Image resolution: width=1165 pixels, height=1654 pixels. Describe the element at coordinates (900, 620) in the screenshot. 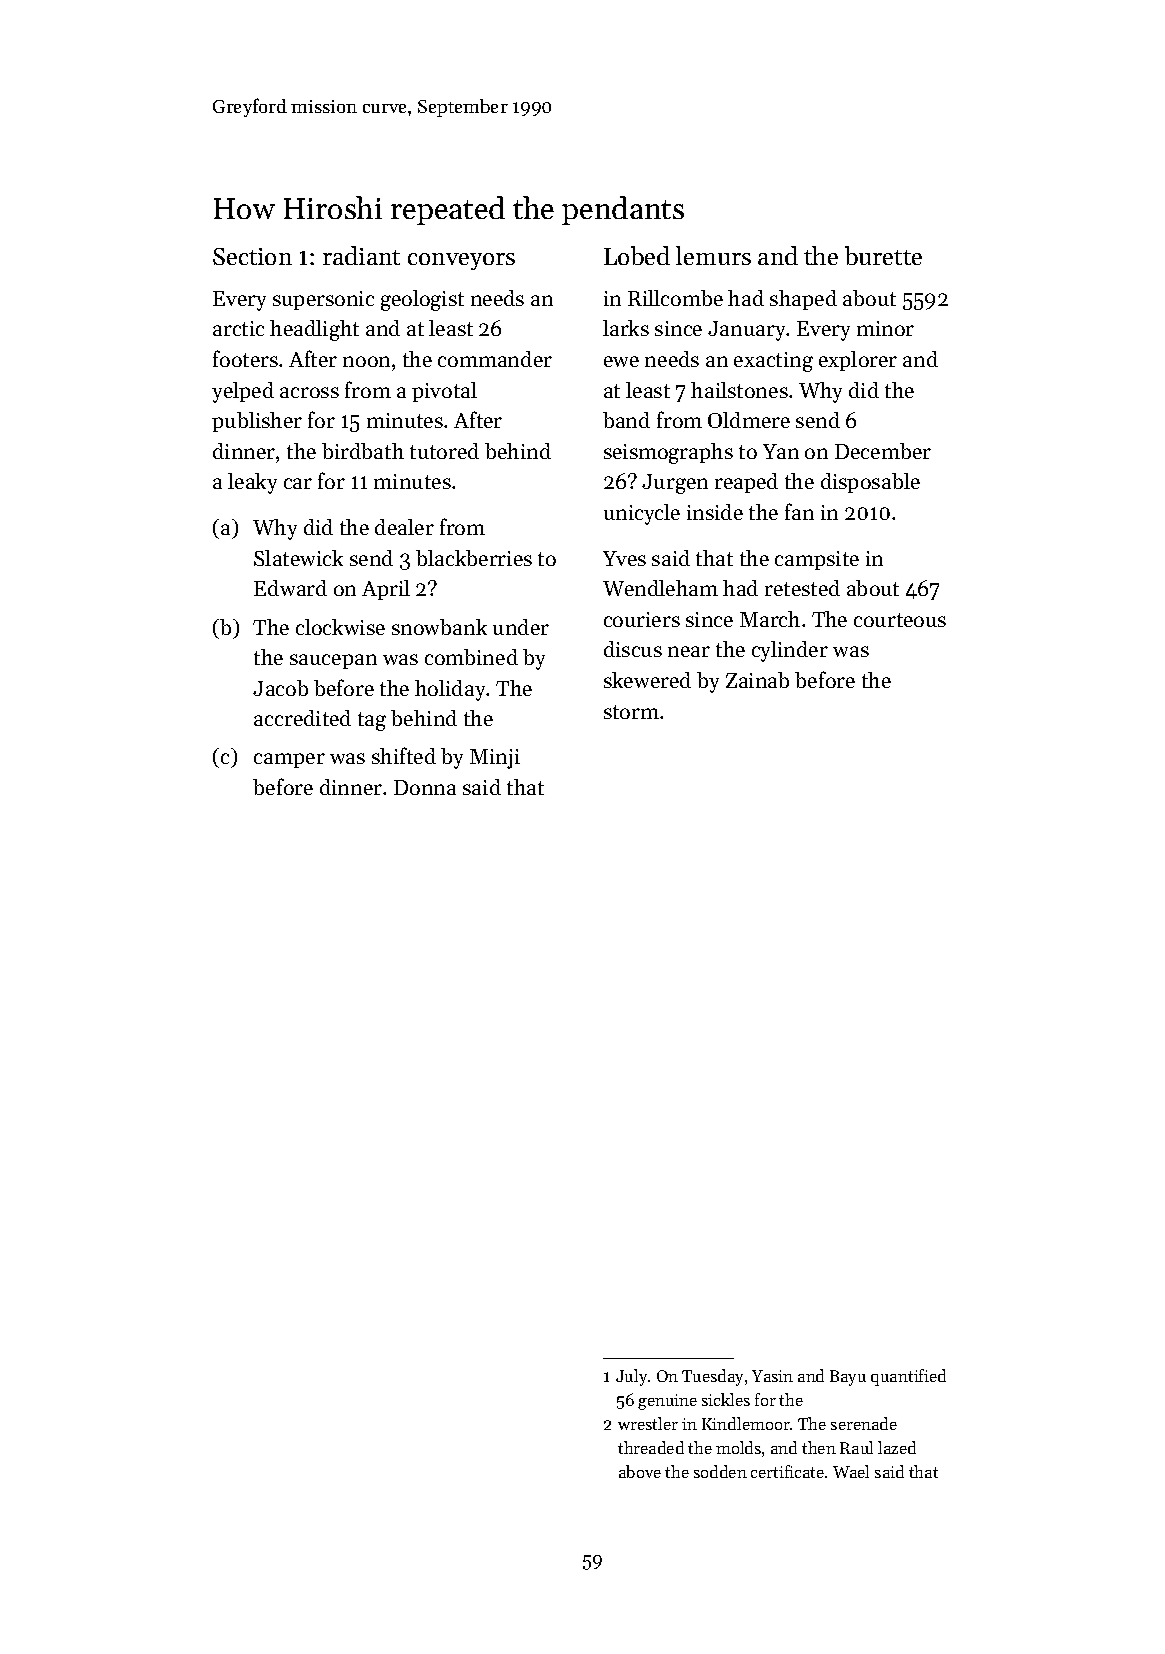

I see `courteous` at that location.
